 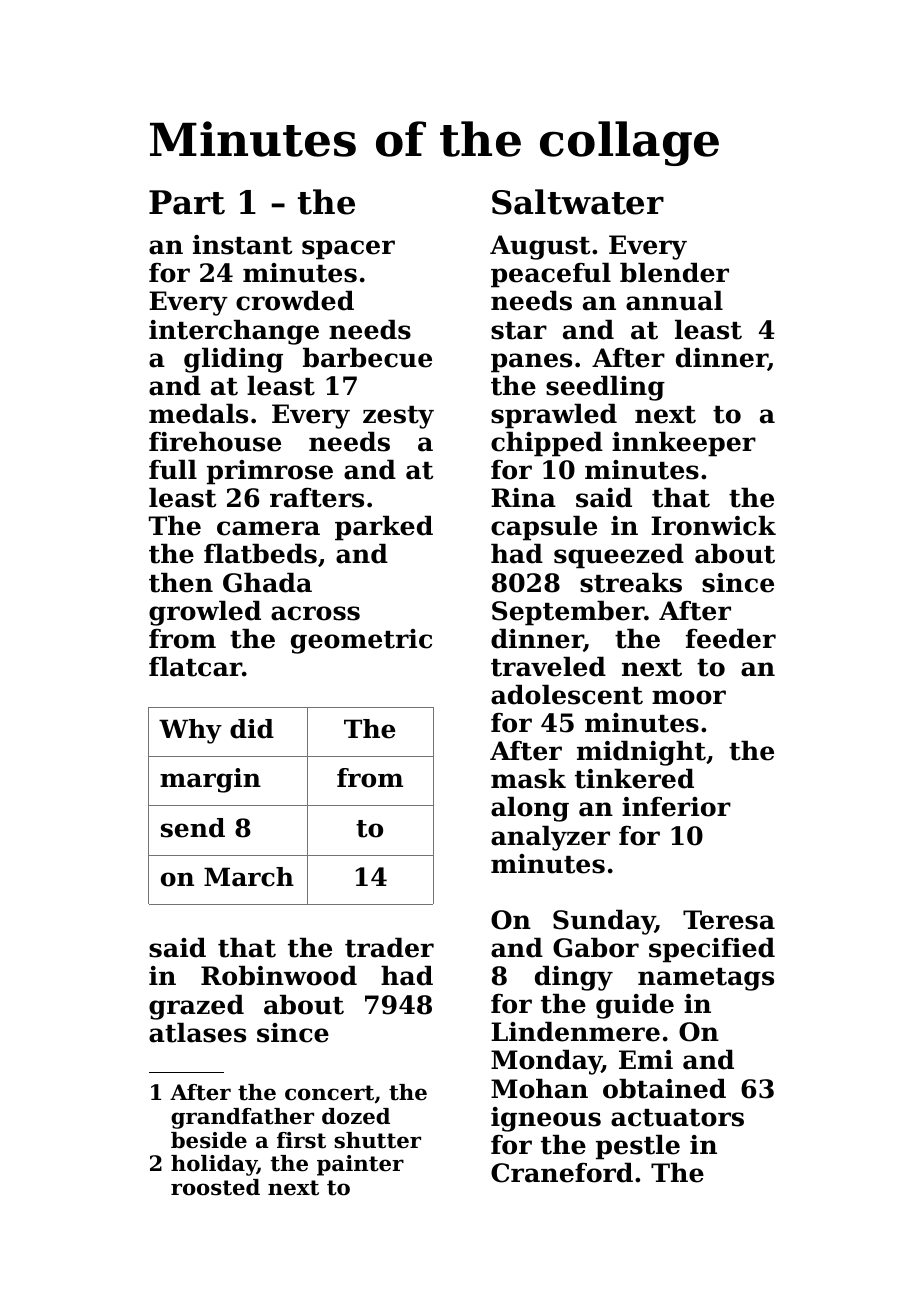 I want to click on full, so click(x=173, y=469).
